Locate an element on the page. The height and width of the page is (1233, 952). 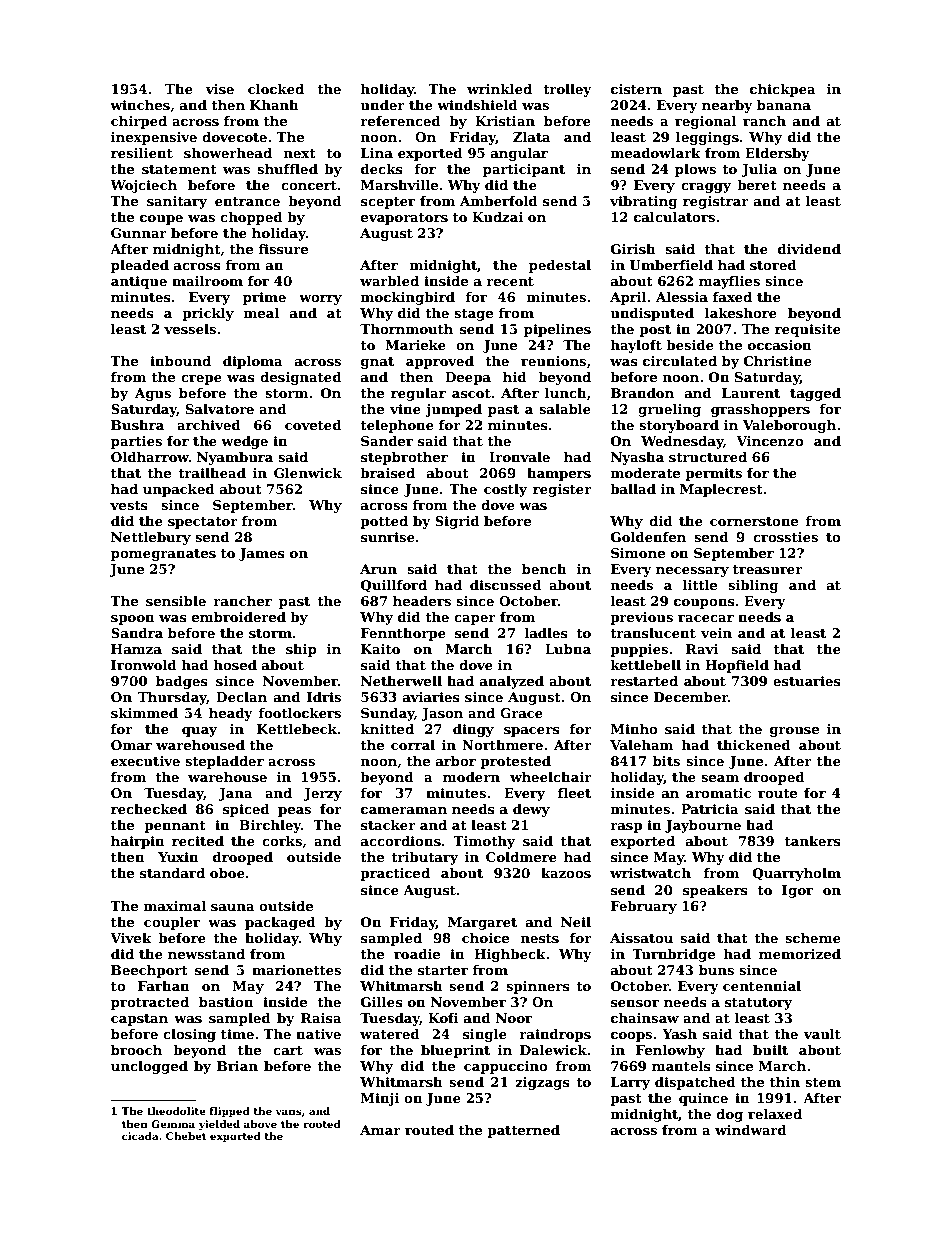
next is located at coordinates (300, 153).
